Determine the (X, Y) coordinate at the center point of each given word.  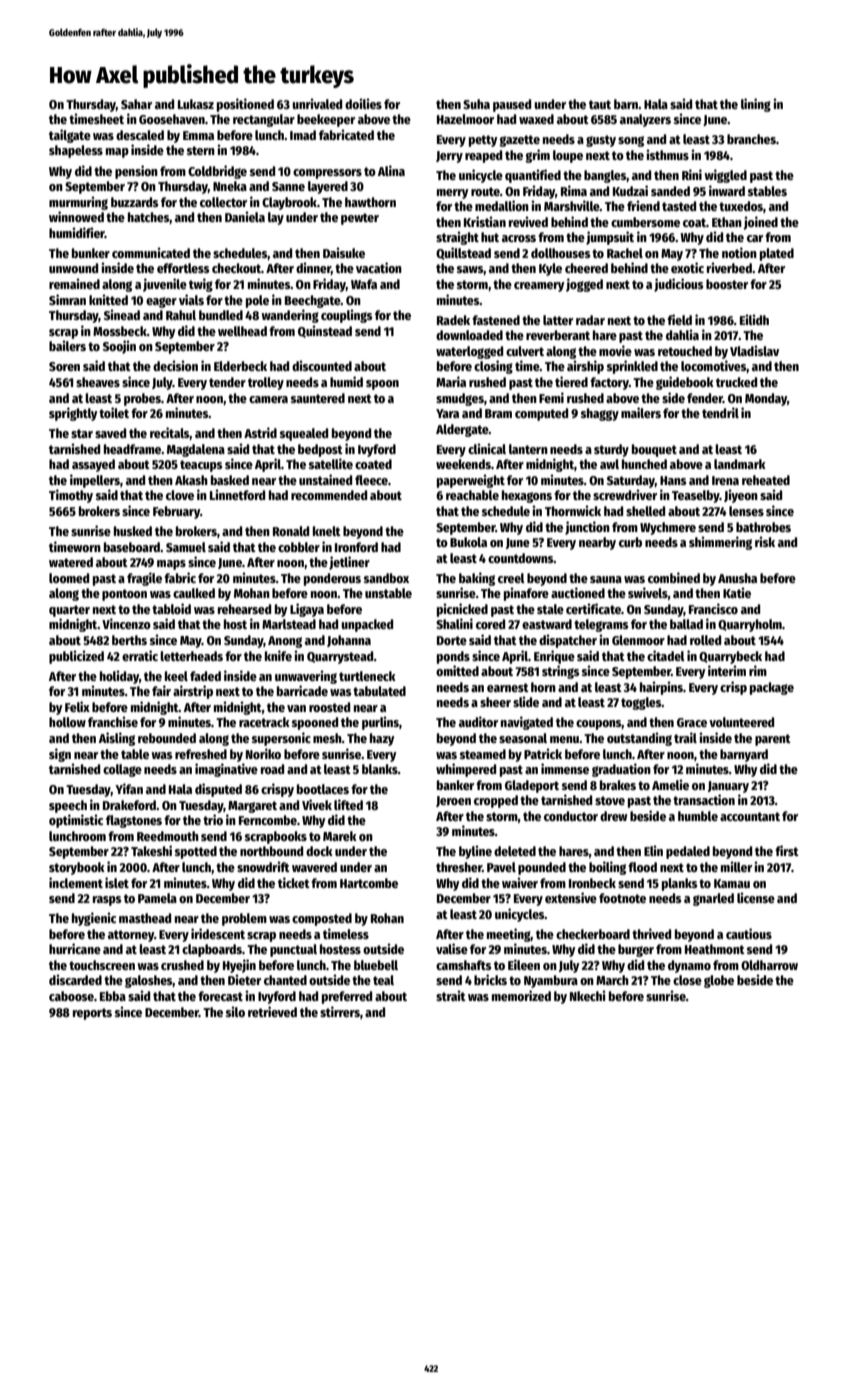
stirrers (340, 1011)
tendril (720, 412)
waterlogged (469, 352)
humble (698, 816)
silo (235, 1011)
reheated (766, 480)
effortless (183, 268)
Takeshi (151, 850)
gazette (519, 141)
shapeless (76, 151)
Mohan (252, 593)
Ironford (356, 547)
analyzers (645, 120)
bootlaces (323, 789)
